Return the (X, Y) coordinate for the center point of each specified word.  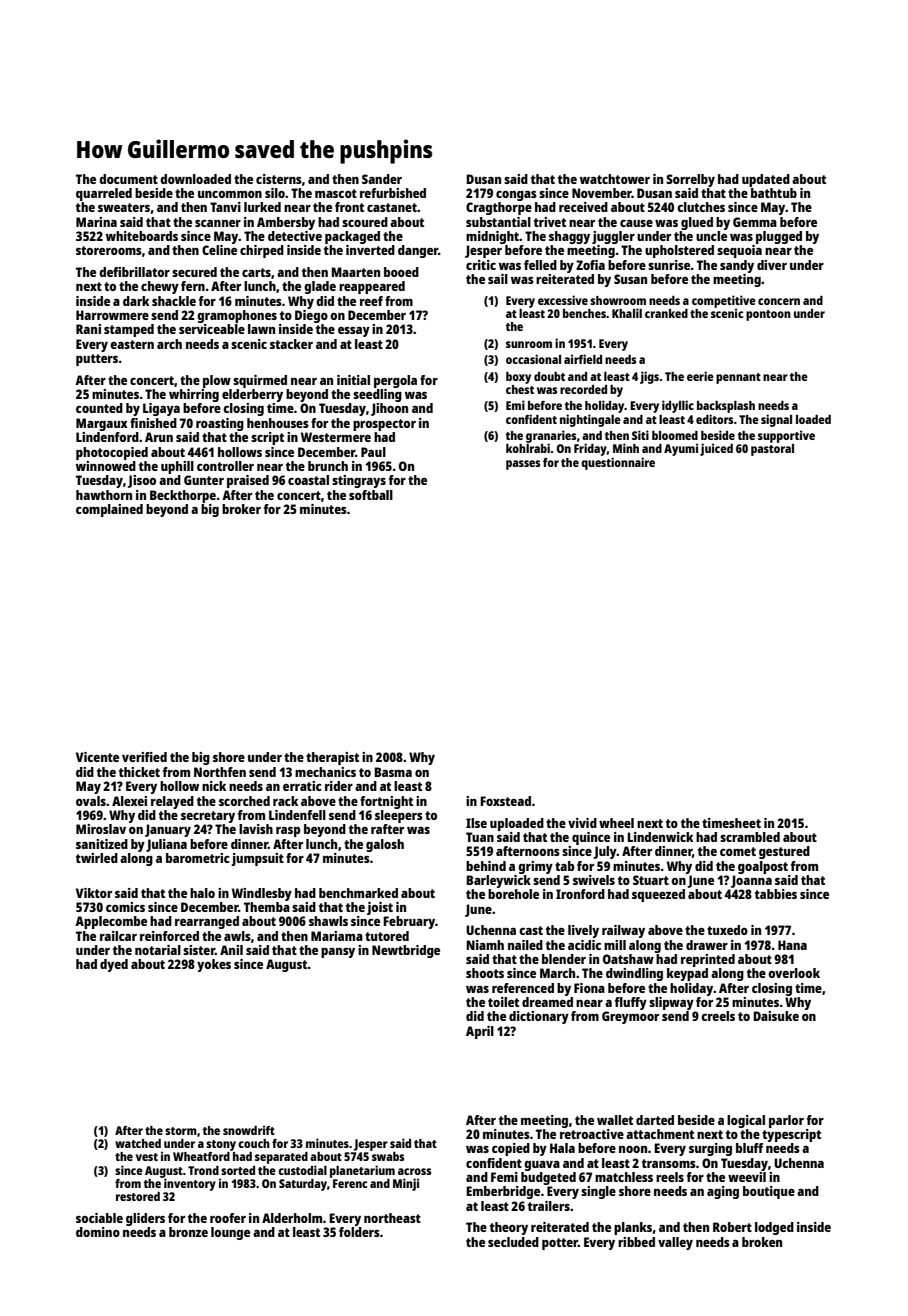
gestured (784, 852)
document (128, 179)
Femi (504, 1177)
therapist (332, 758)
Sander (382, 179)
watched (138, 1143)
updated (766, 180)
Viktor (94, 893)
